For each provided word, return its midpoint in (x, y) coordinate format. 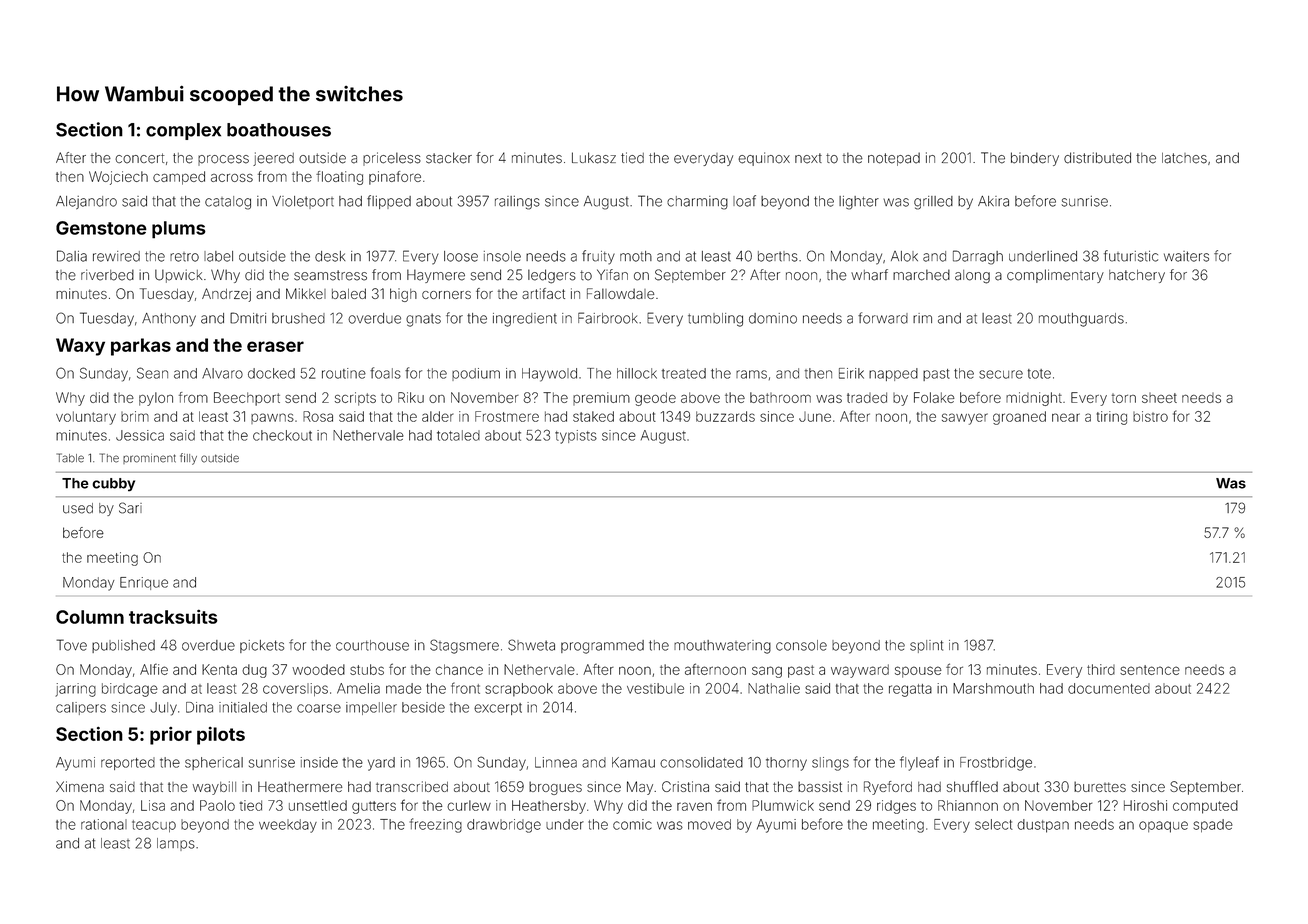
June (815, 417)
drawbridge (504, 826)
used (78, 508)
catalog (228, 203)
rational (104, 824)
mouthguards (1081, 320)
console (801, 645)
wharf (869, 275)
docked (271, 373)
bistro (1150, 416)
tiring (1112, 418)
